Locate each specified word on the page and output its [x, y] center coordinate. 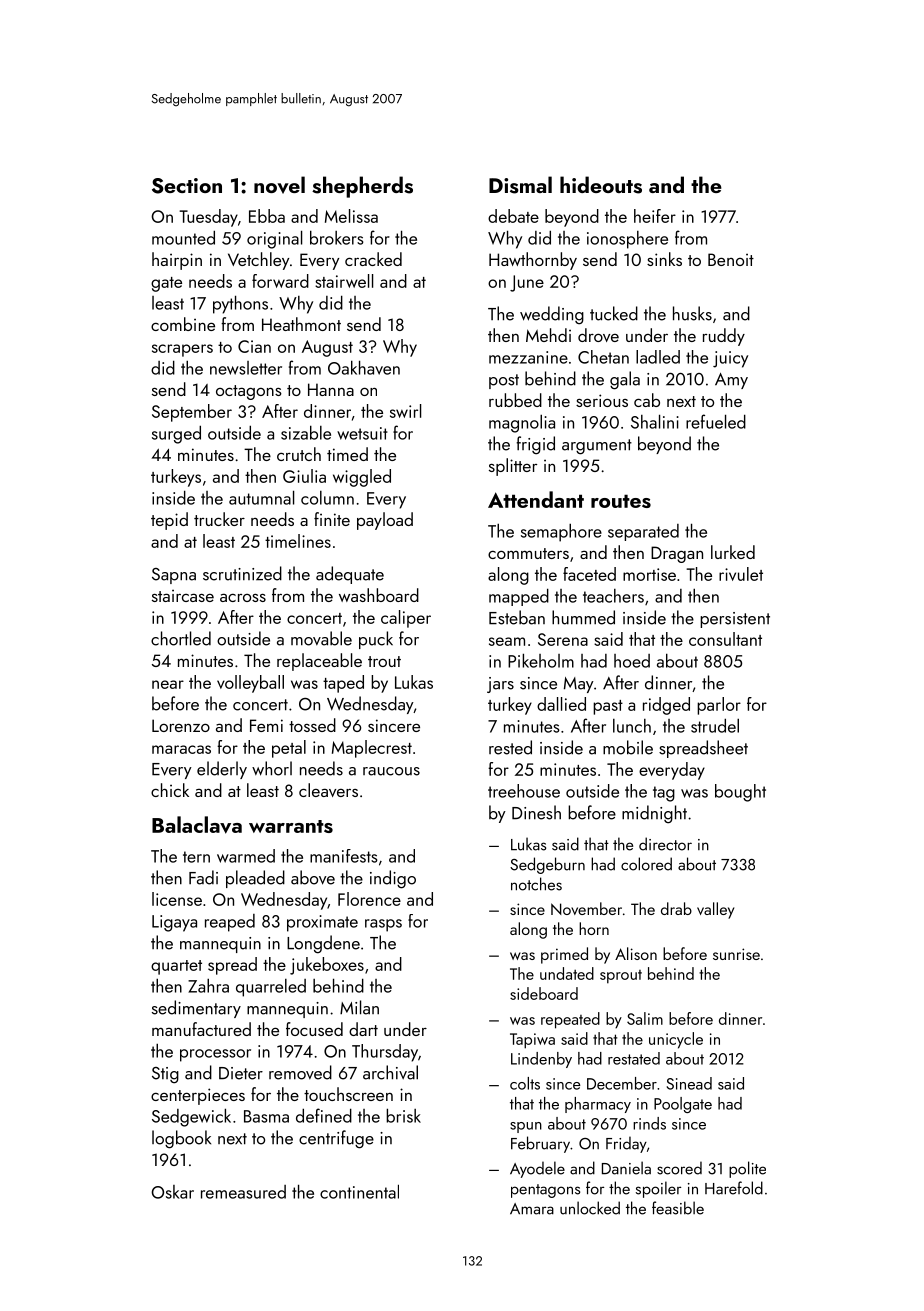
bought [740, 793]
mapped [519, 597]
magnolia [522, 424]
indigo [393, 879]
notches [536, 884]
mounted [183, 237]
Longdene [323, 944]
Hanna [331, 389]
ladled [658, 357]
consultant [725, 639]
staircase [183, 596]
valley [715, 910]
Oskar [172, 1192]
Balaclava [197, 825]
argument [597, 447]
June [527, 283]
